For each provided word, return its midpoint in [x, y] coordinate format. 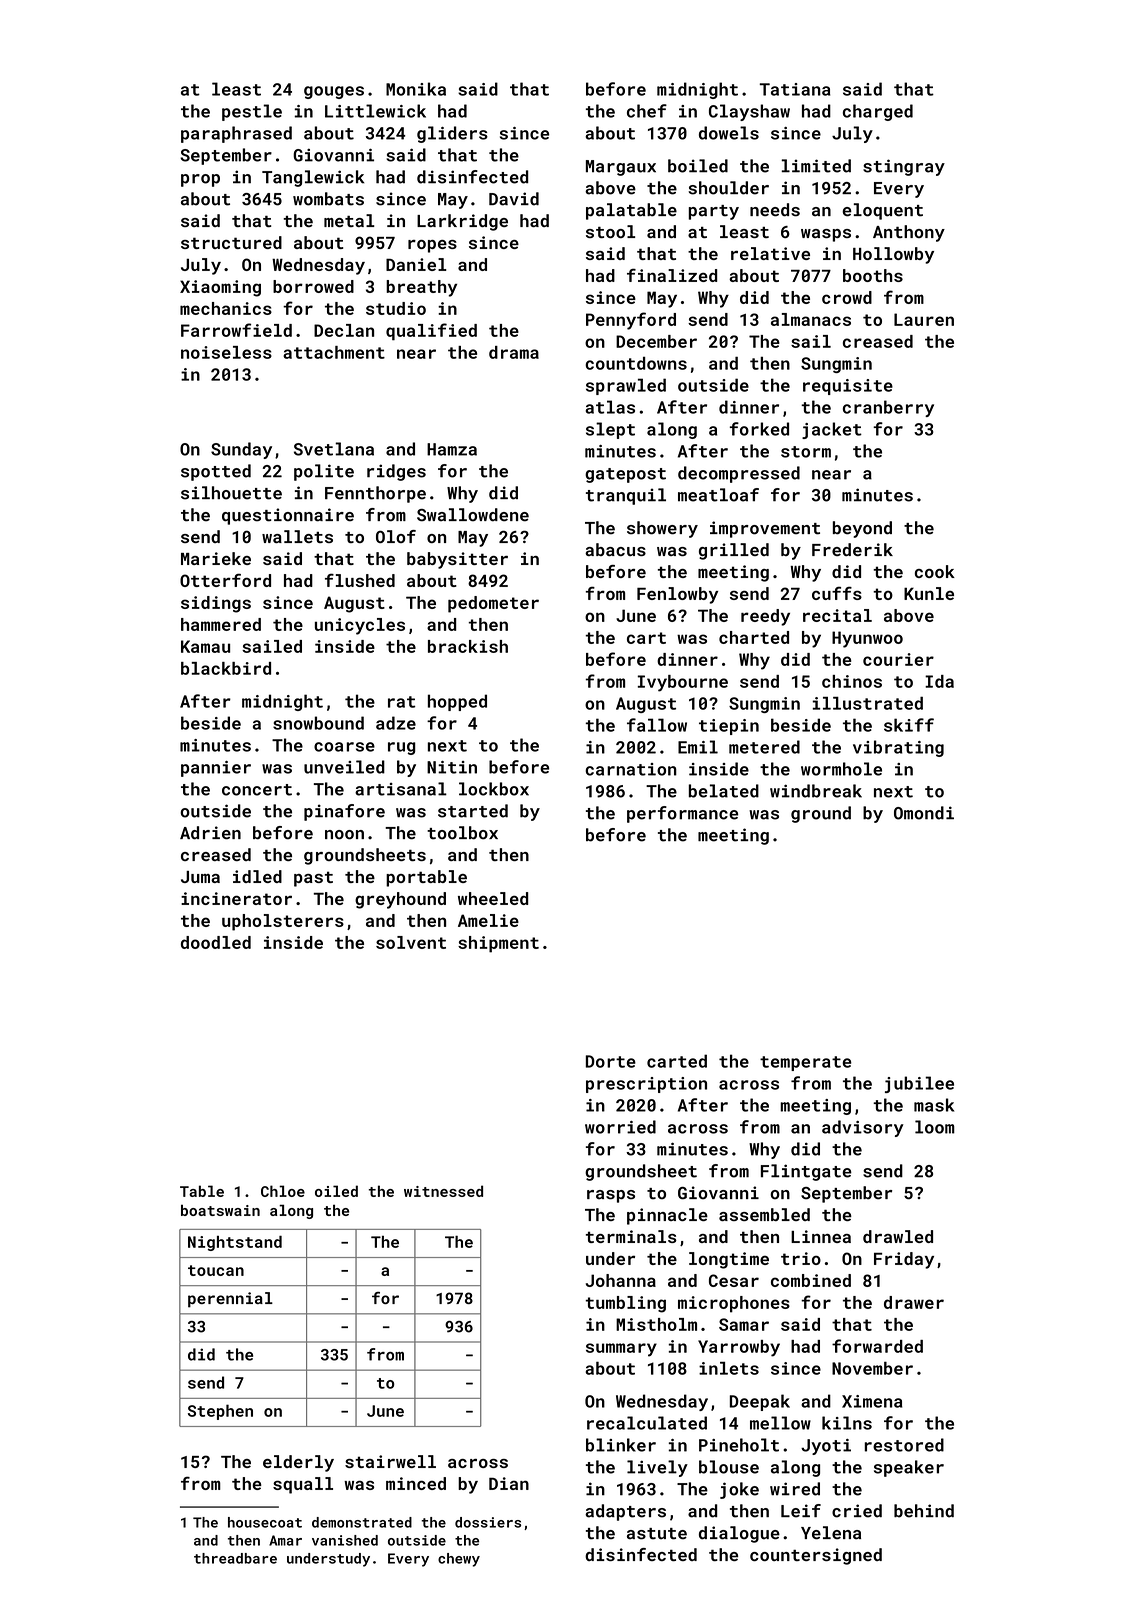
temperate [806, 1063]
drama [514, 352]
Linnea [821, 1236]
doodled [216, 942]
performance [682, 814]
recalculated [647, 1423]
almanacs [811, 319]
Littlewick [375, 111]
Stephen [220, 1412]
